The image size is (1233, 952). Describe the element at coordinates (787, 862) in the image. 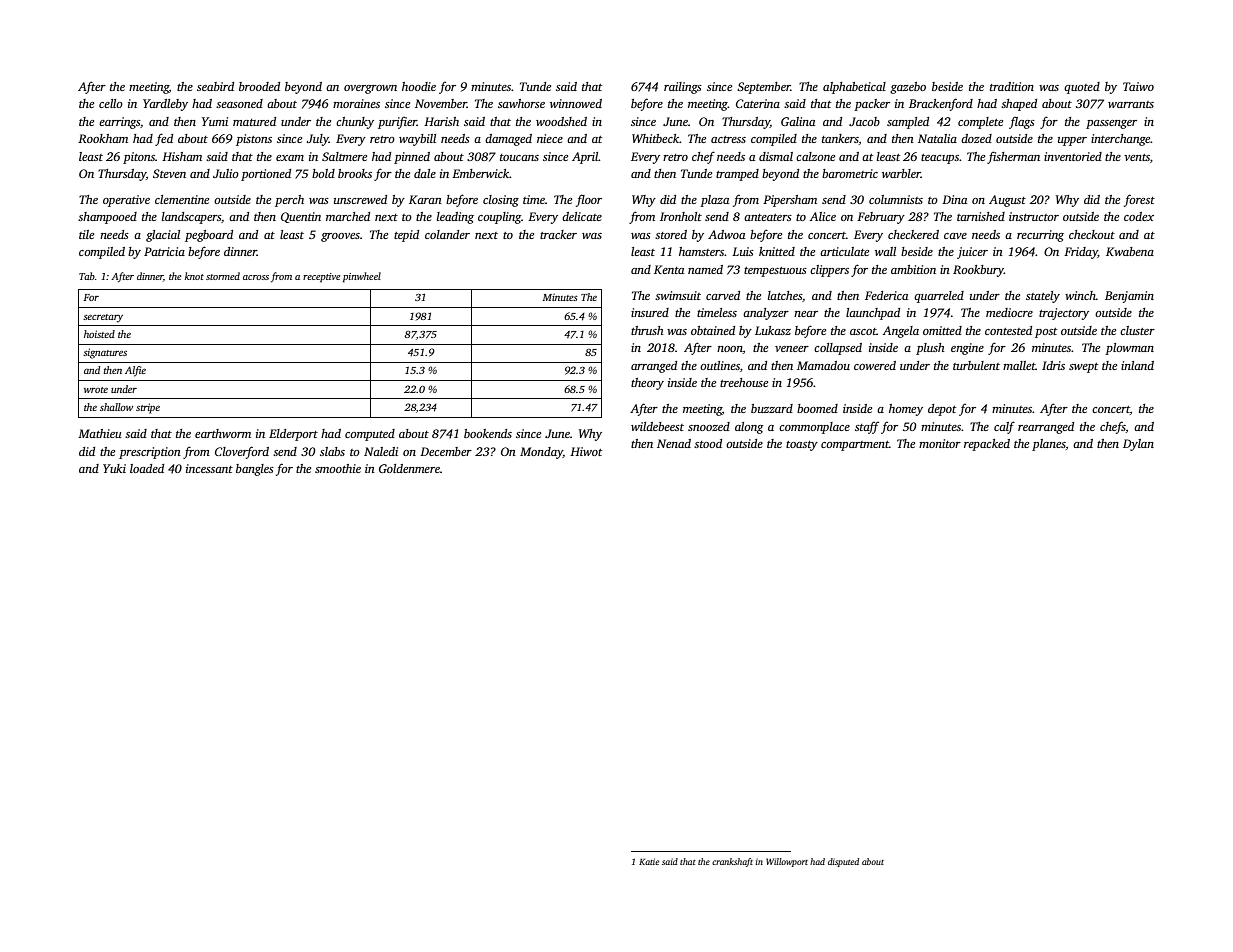

I see `Willowport` at that location.
